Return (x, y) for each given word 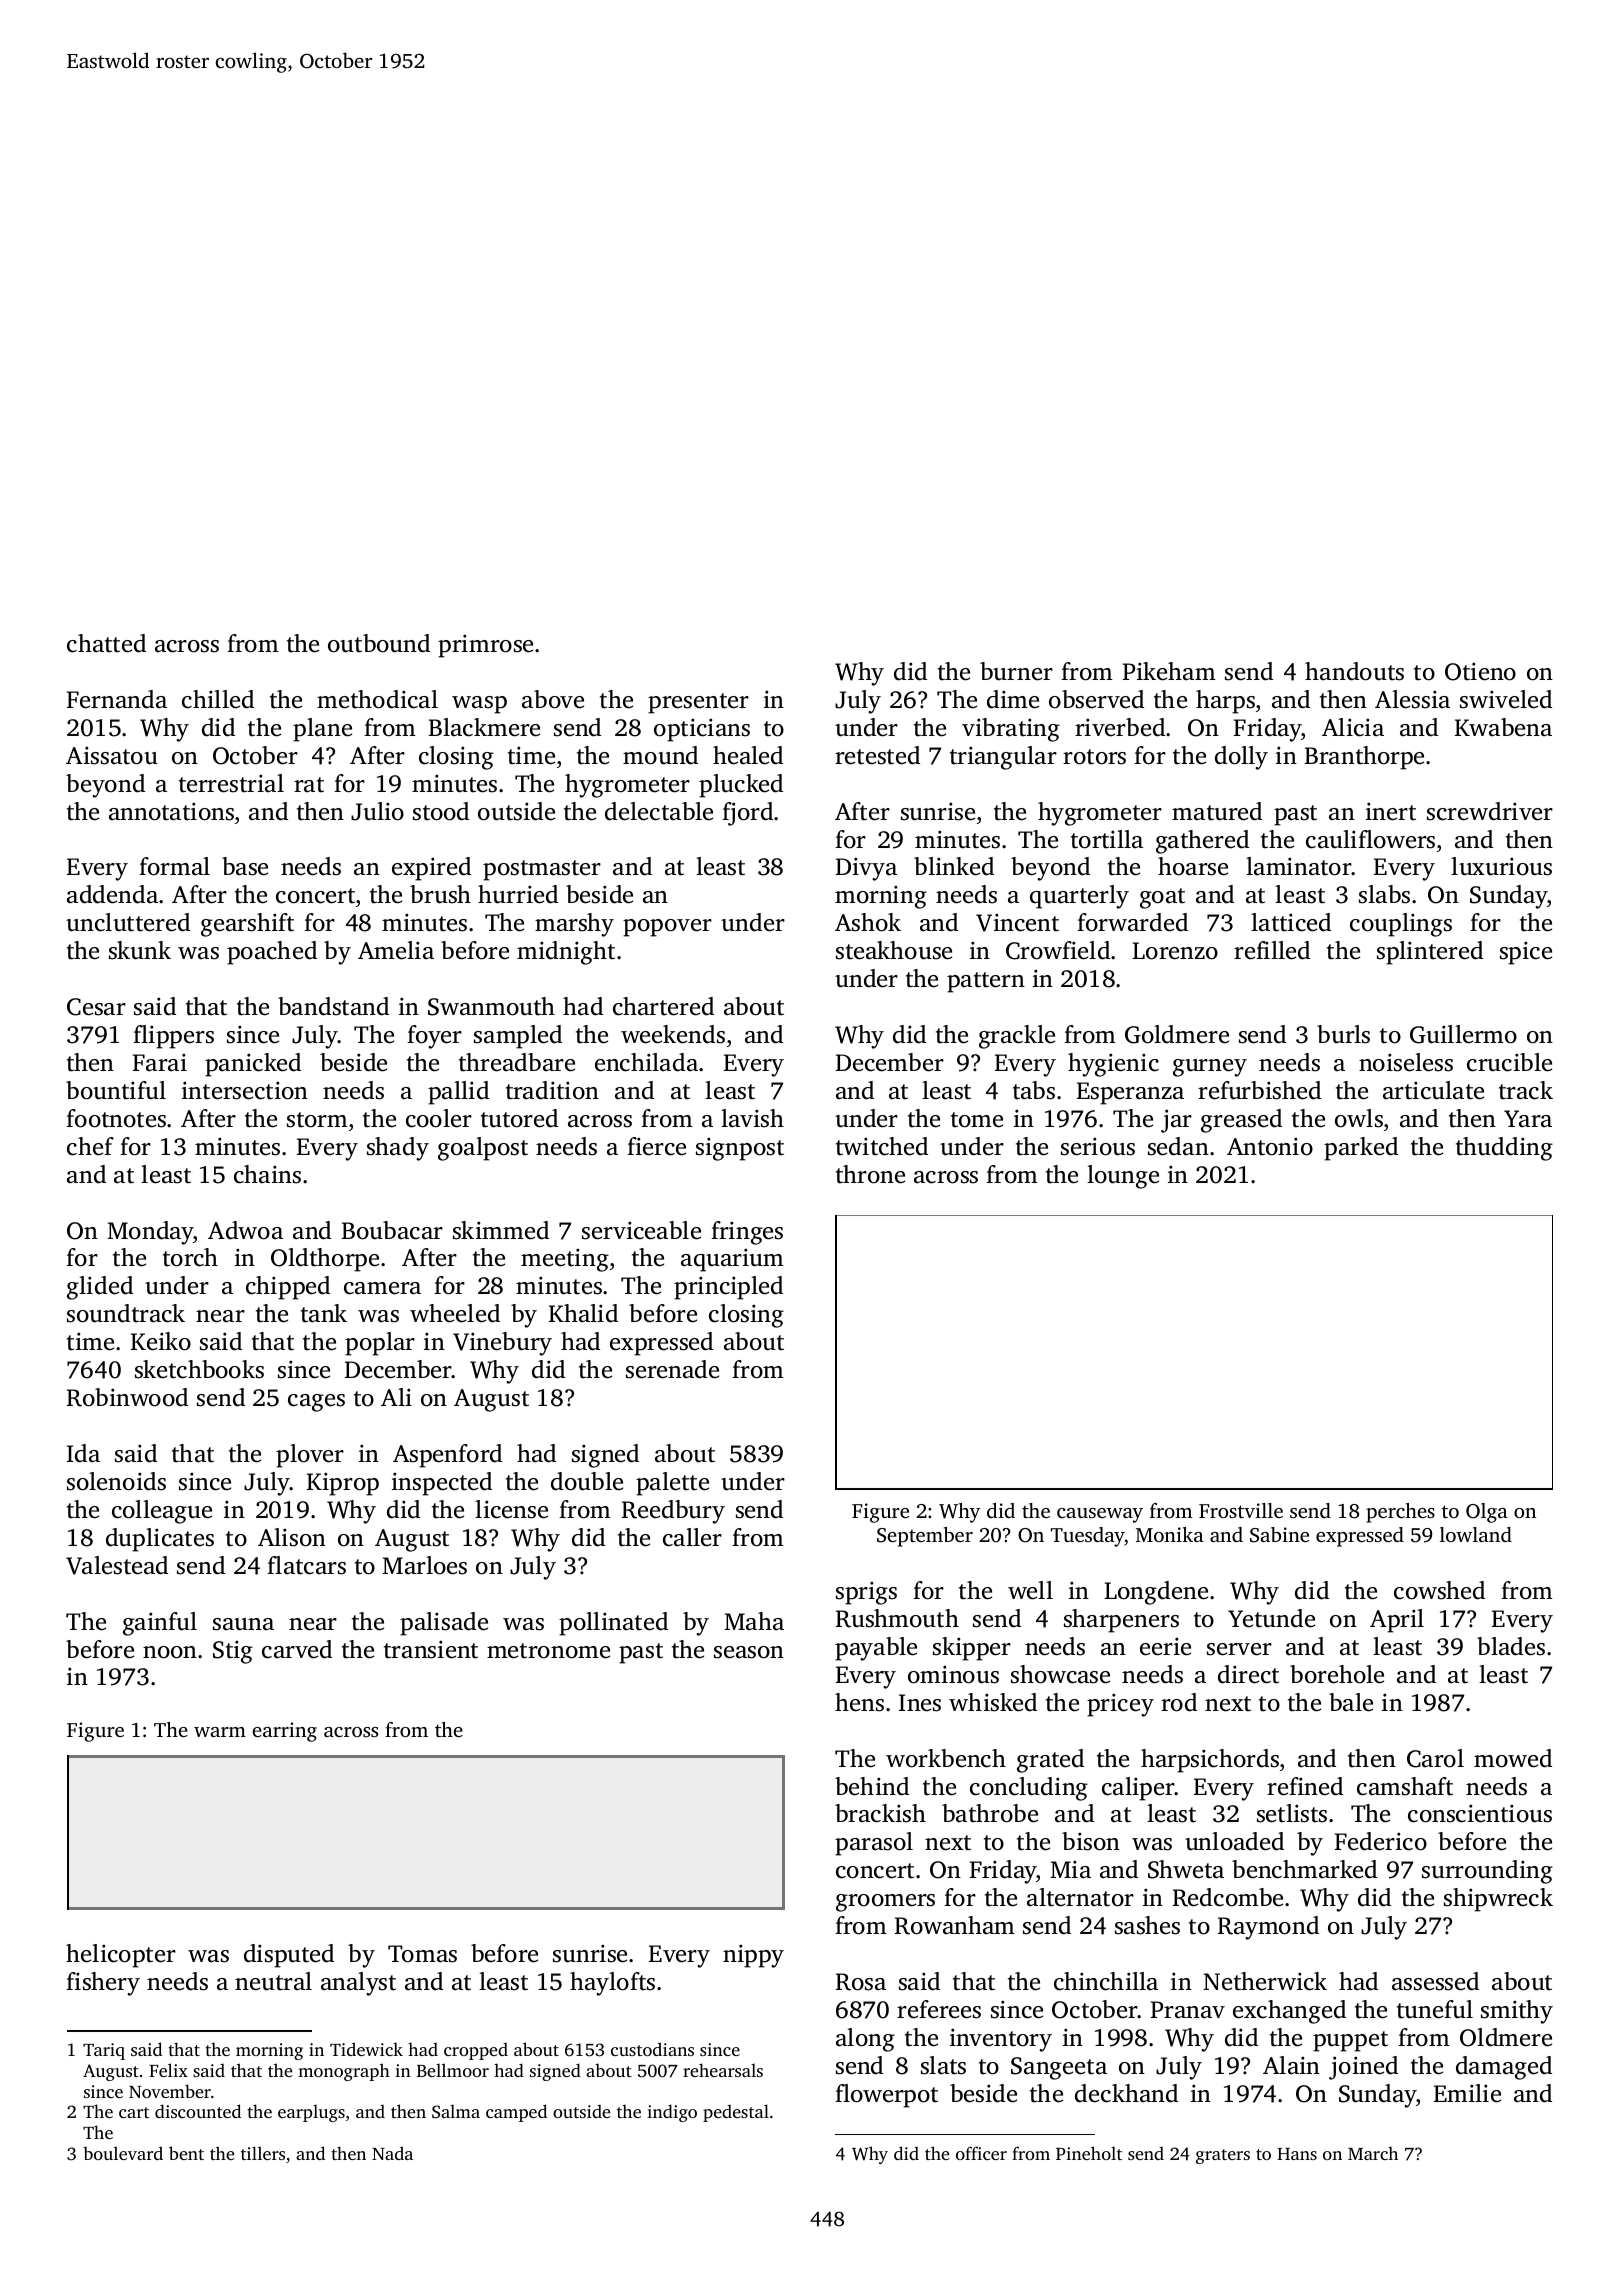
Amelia (396, 950)
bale (1351, 1702)
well (1030, 1590)
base (245, 866)
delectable (659, 811)
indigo (672, 2113)
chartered (663, 1006)
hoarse (1193, 866)
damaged (1504, 2068)
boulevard (123, 2153)
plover (310, 1456)
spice (1526, 953)
